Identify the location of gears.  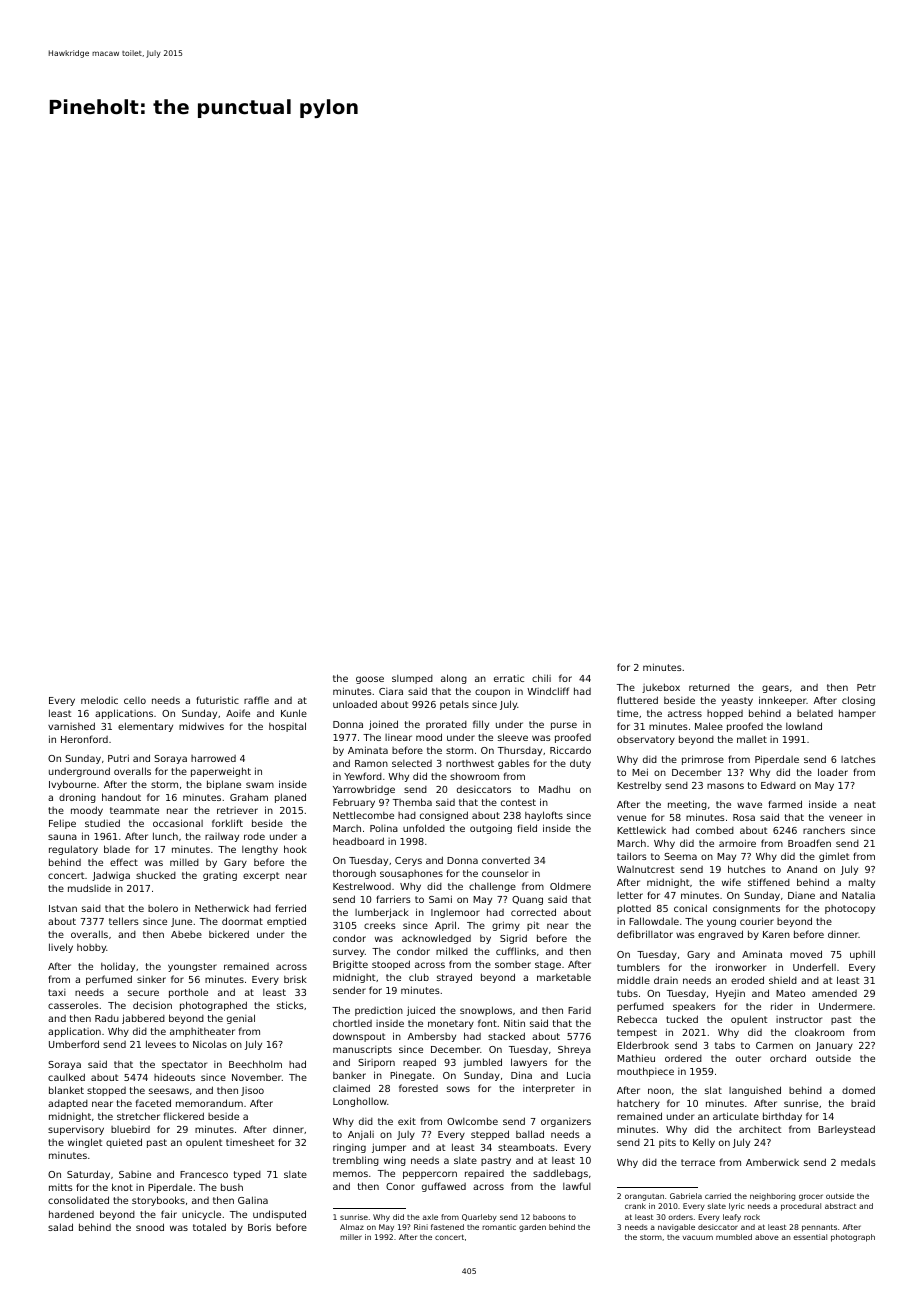
(775, 689).
